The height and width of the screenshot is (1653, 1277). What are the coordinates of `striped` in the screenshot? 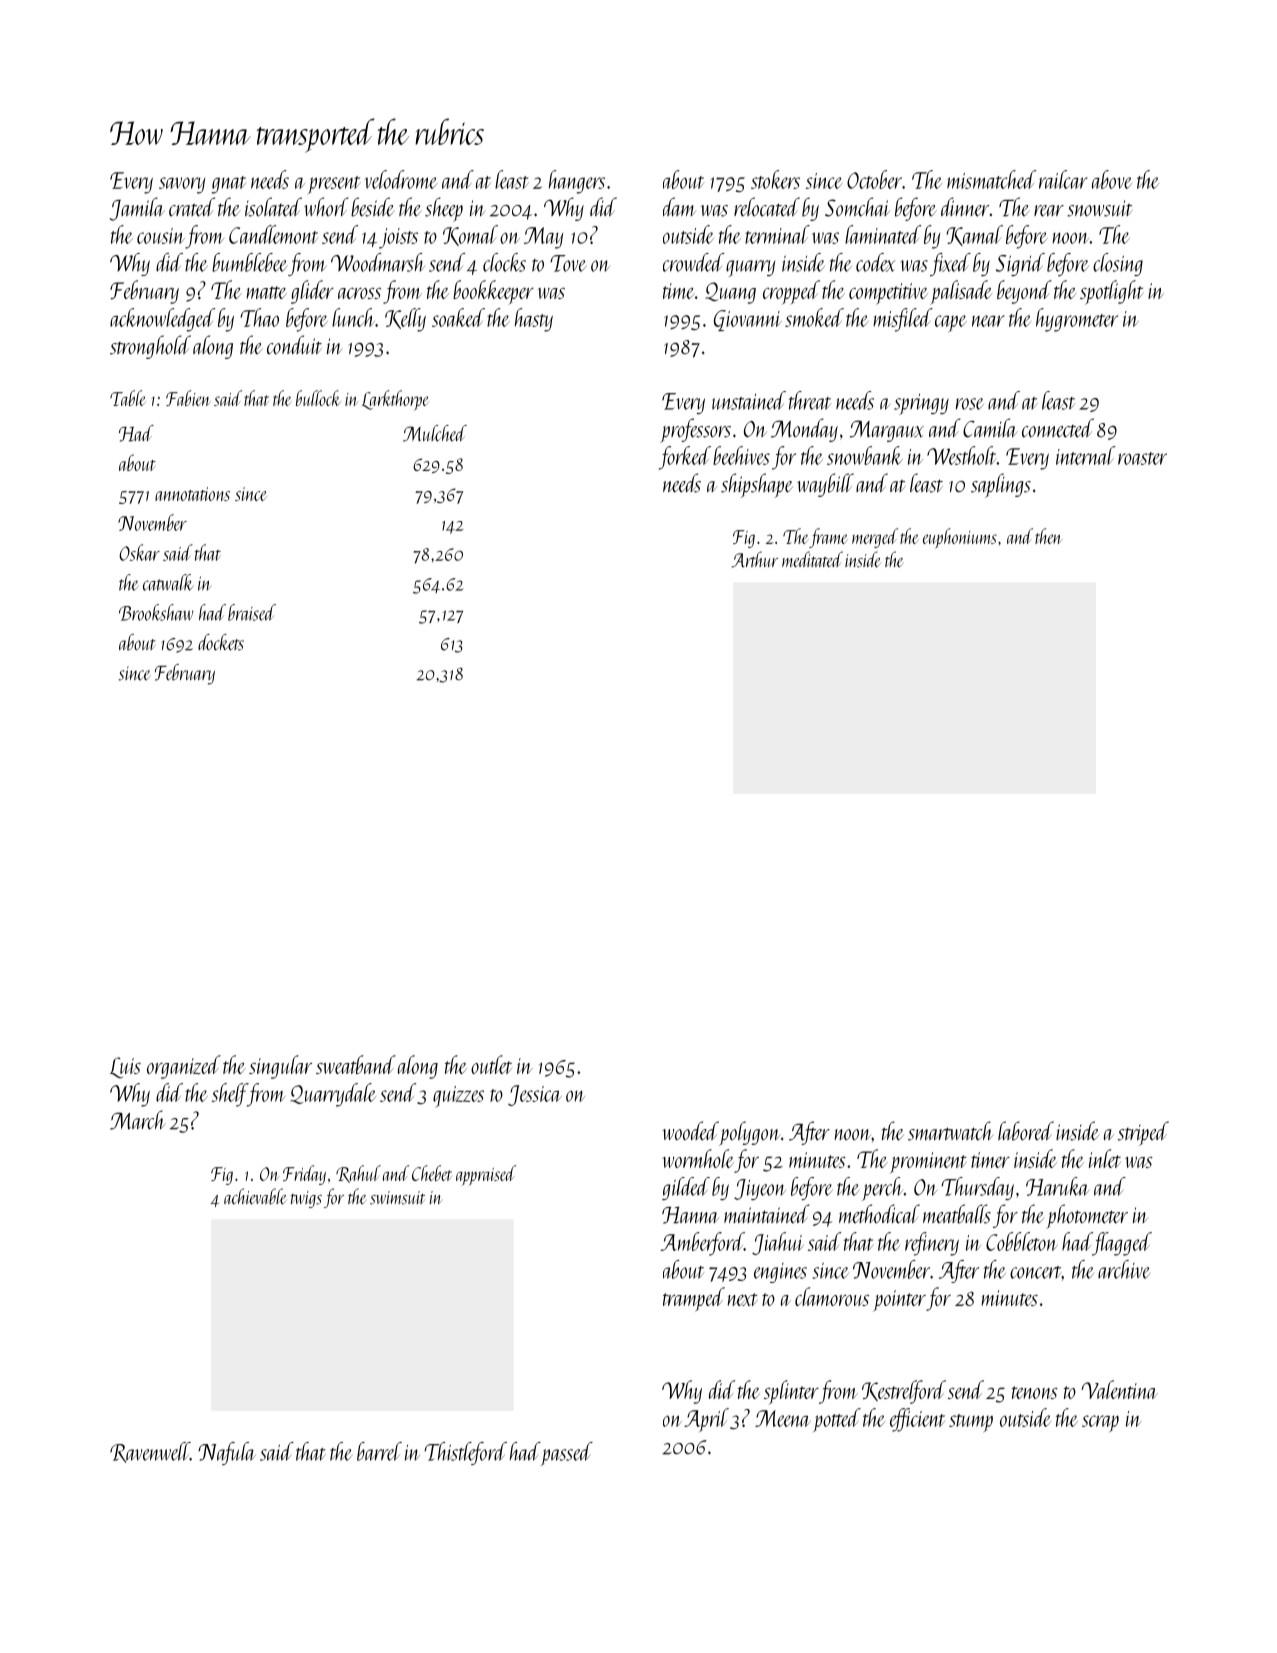 It's located at (1143, 1133).
